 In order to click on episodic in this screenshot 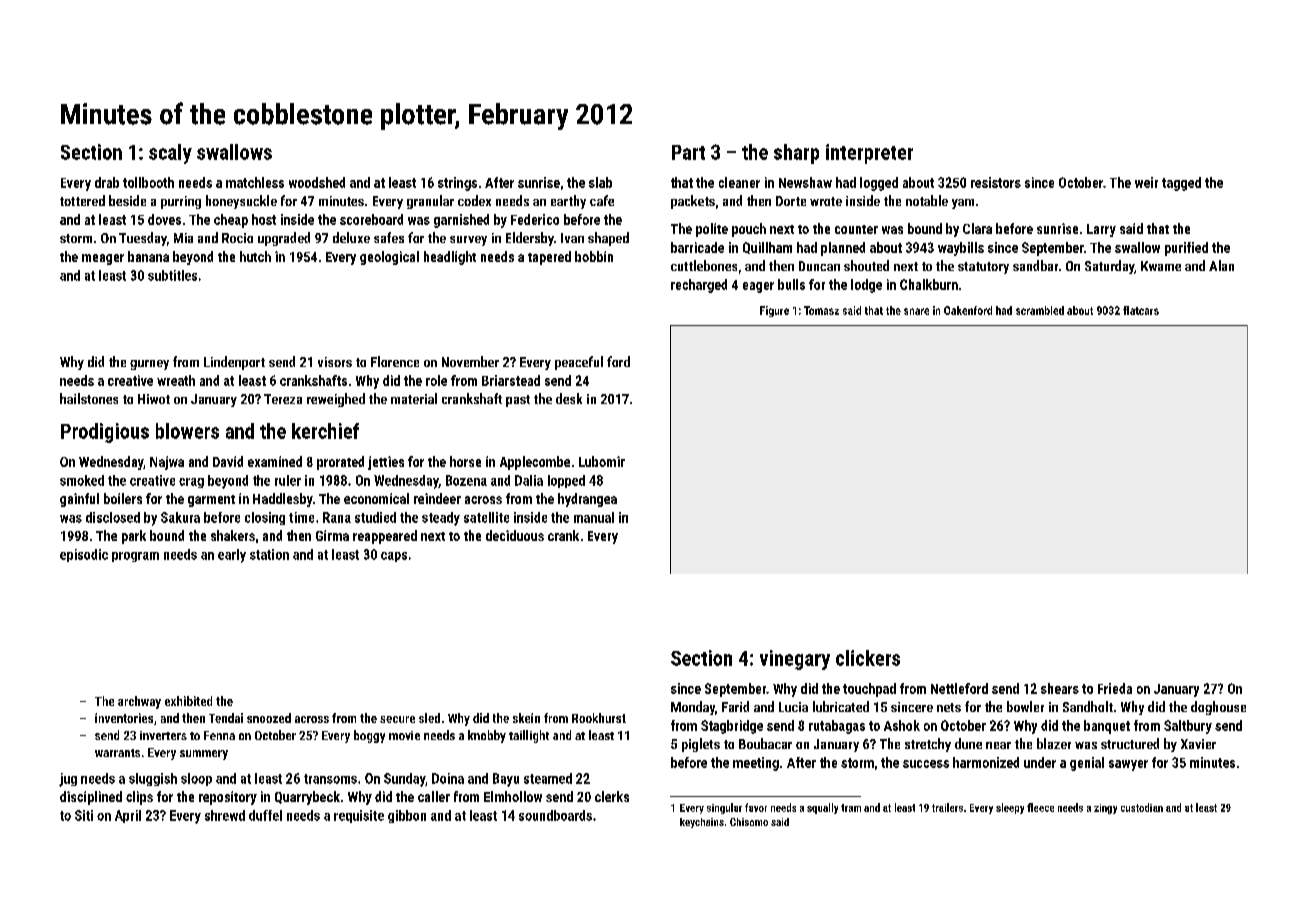, I will do `click(84, 555)`.
